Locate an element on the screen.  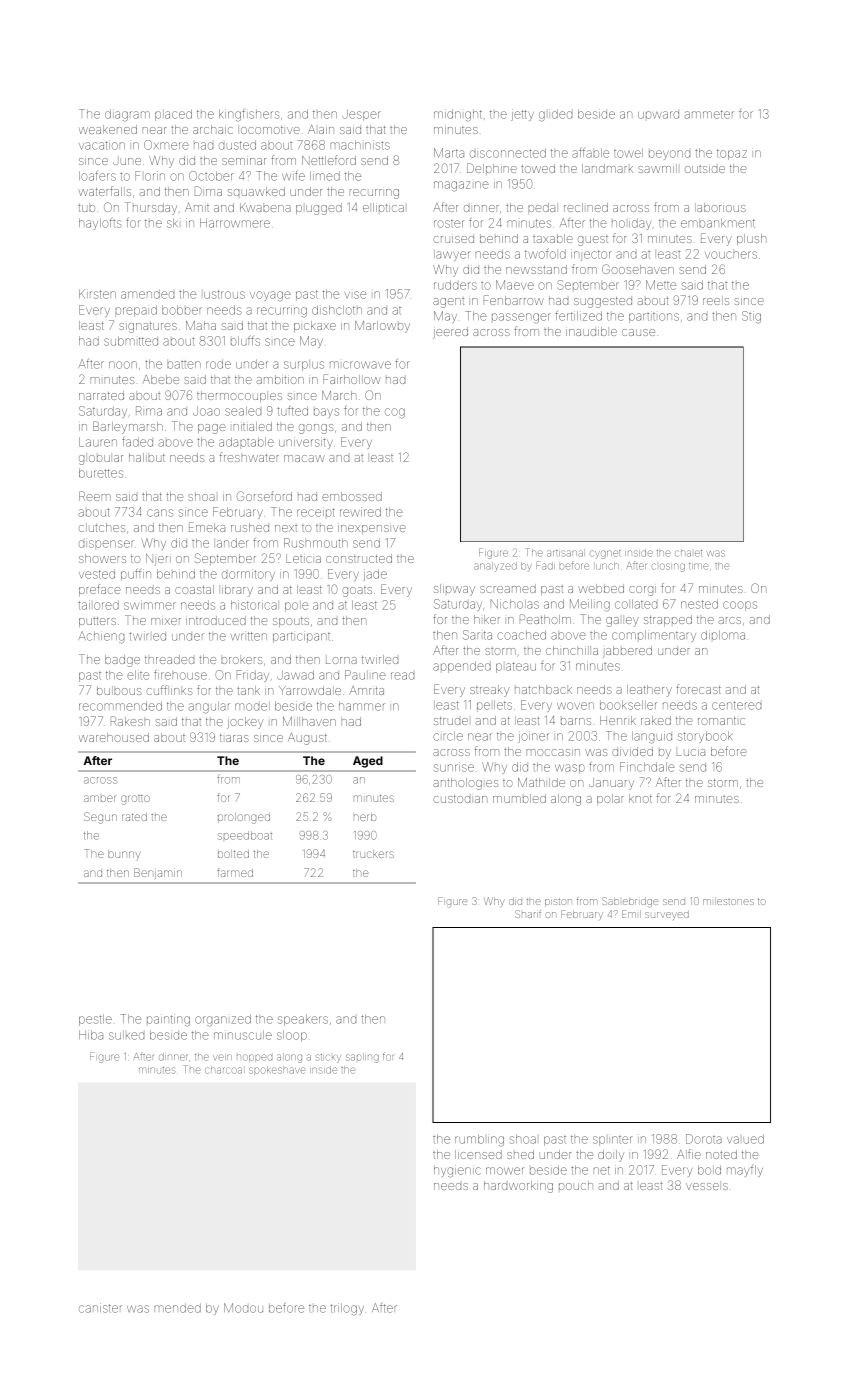
bunny is located at coordinates (124, 855).
